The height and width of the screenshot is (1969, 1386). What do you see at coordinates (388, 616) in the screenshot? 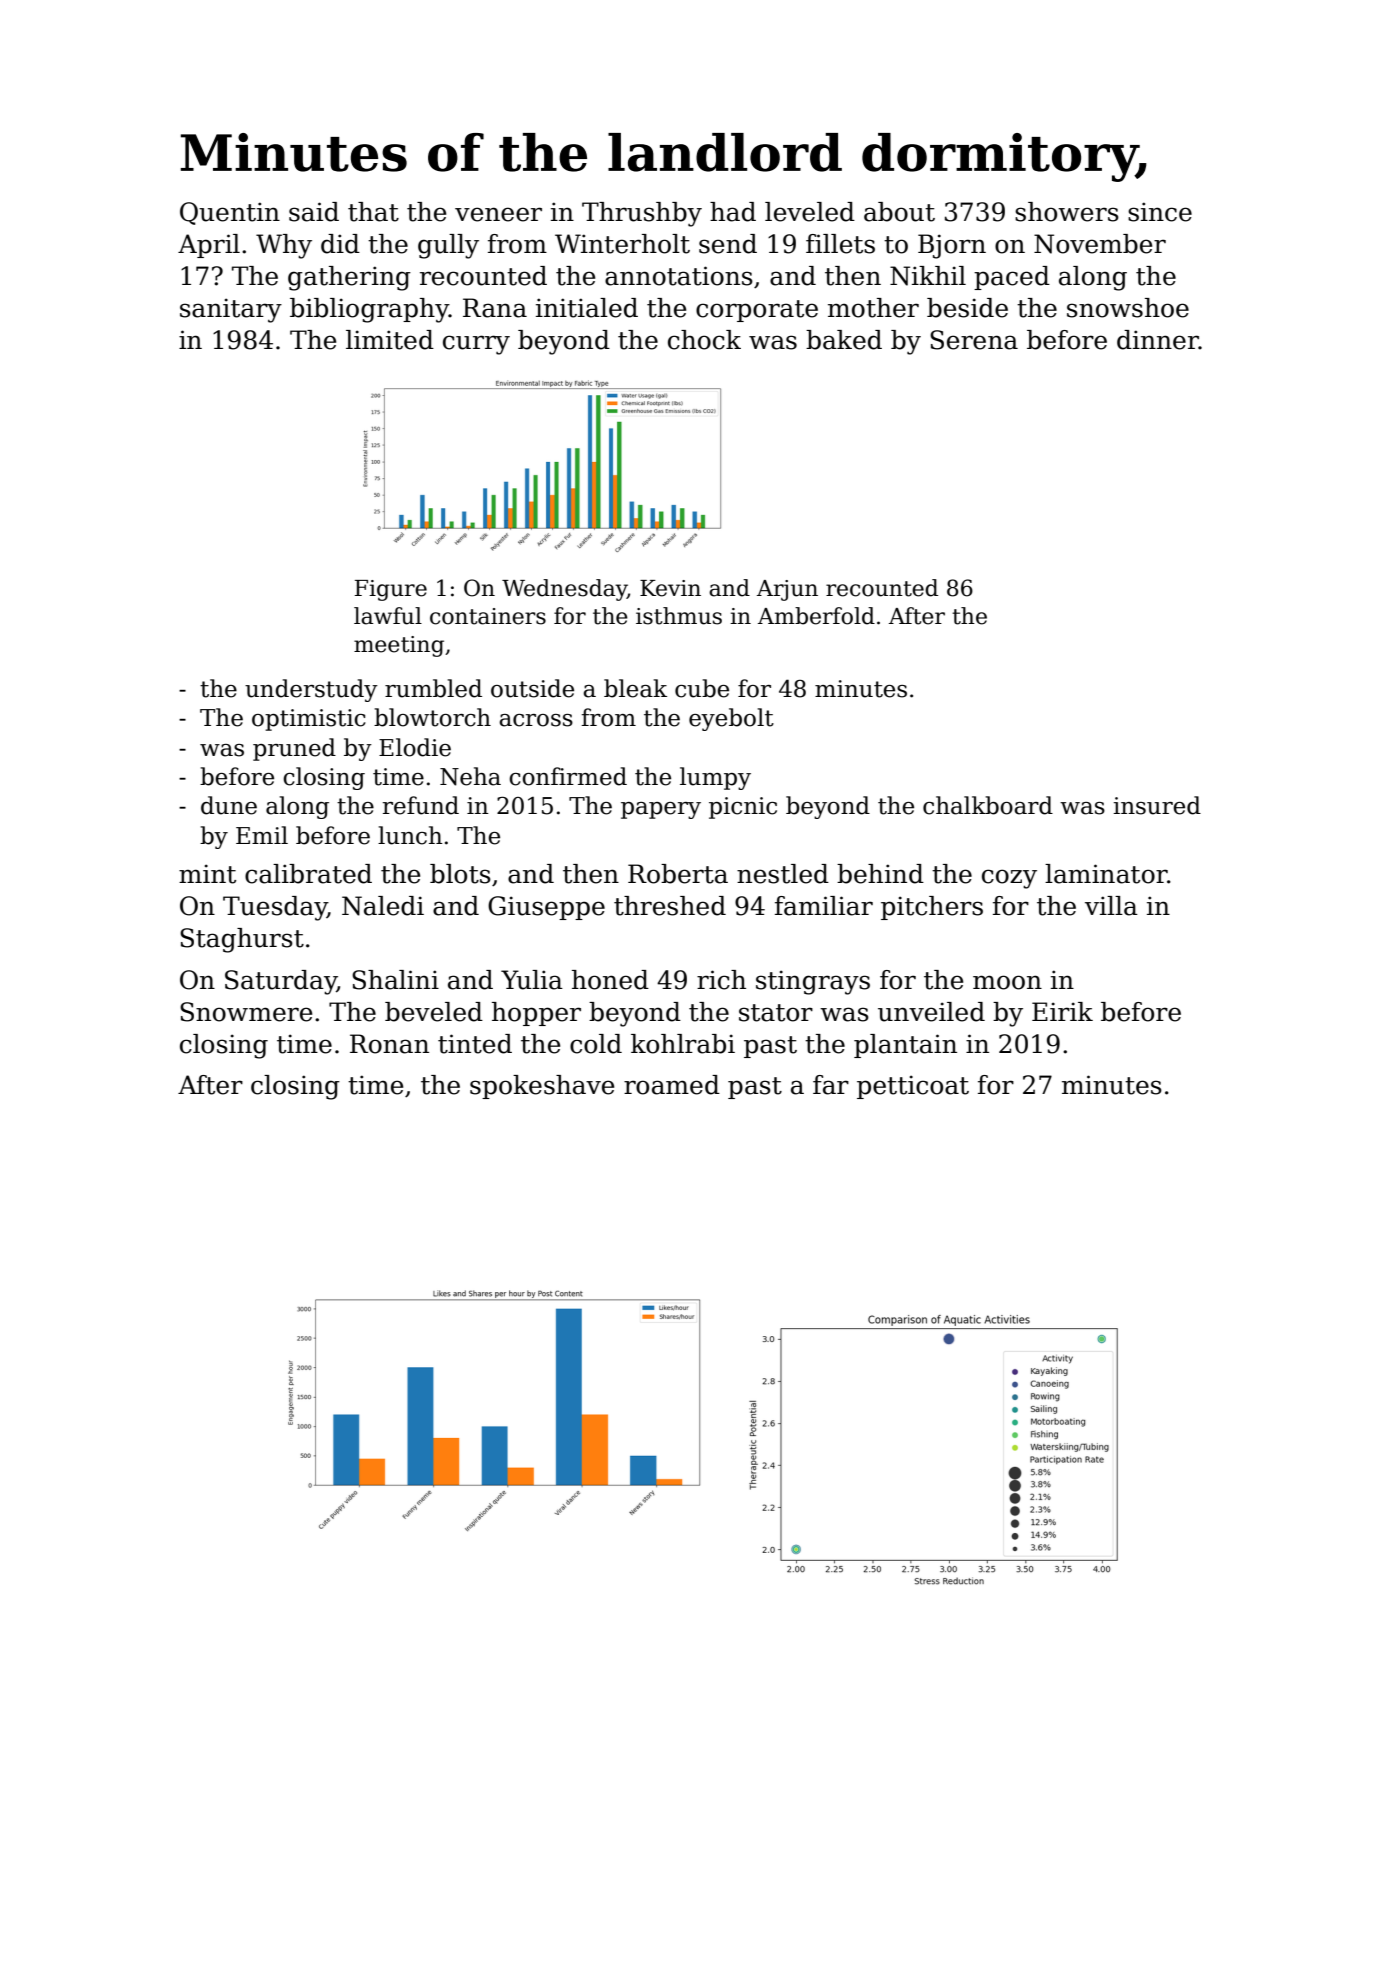
I see `lawful` at bounding box center [388, 616].
